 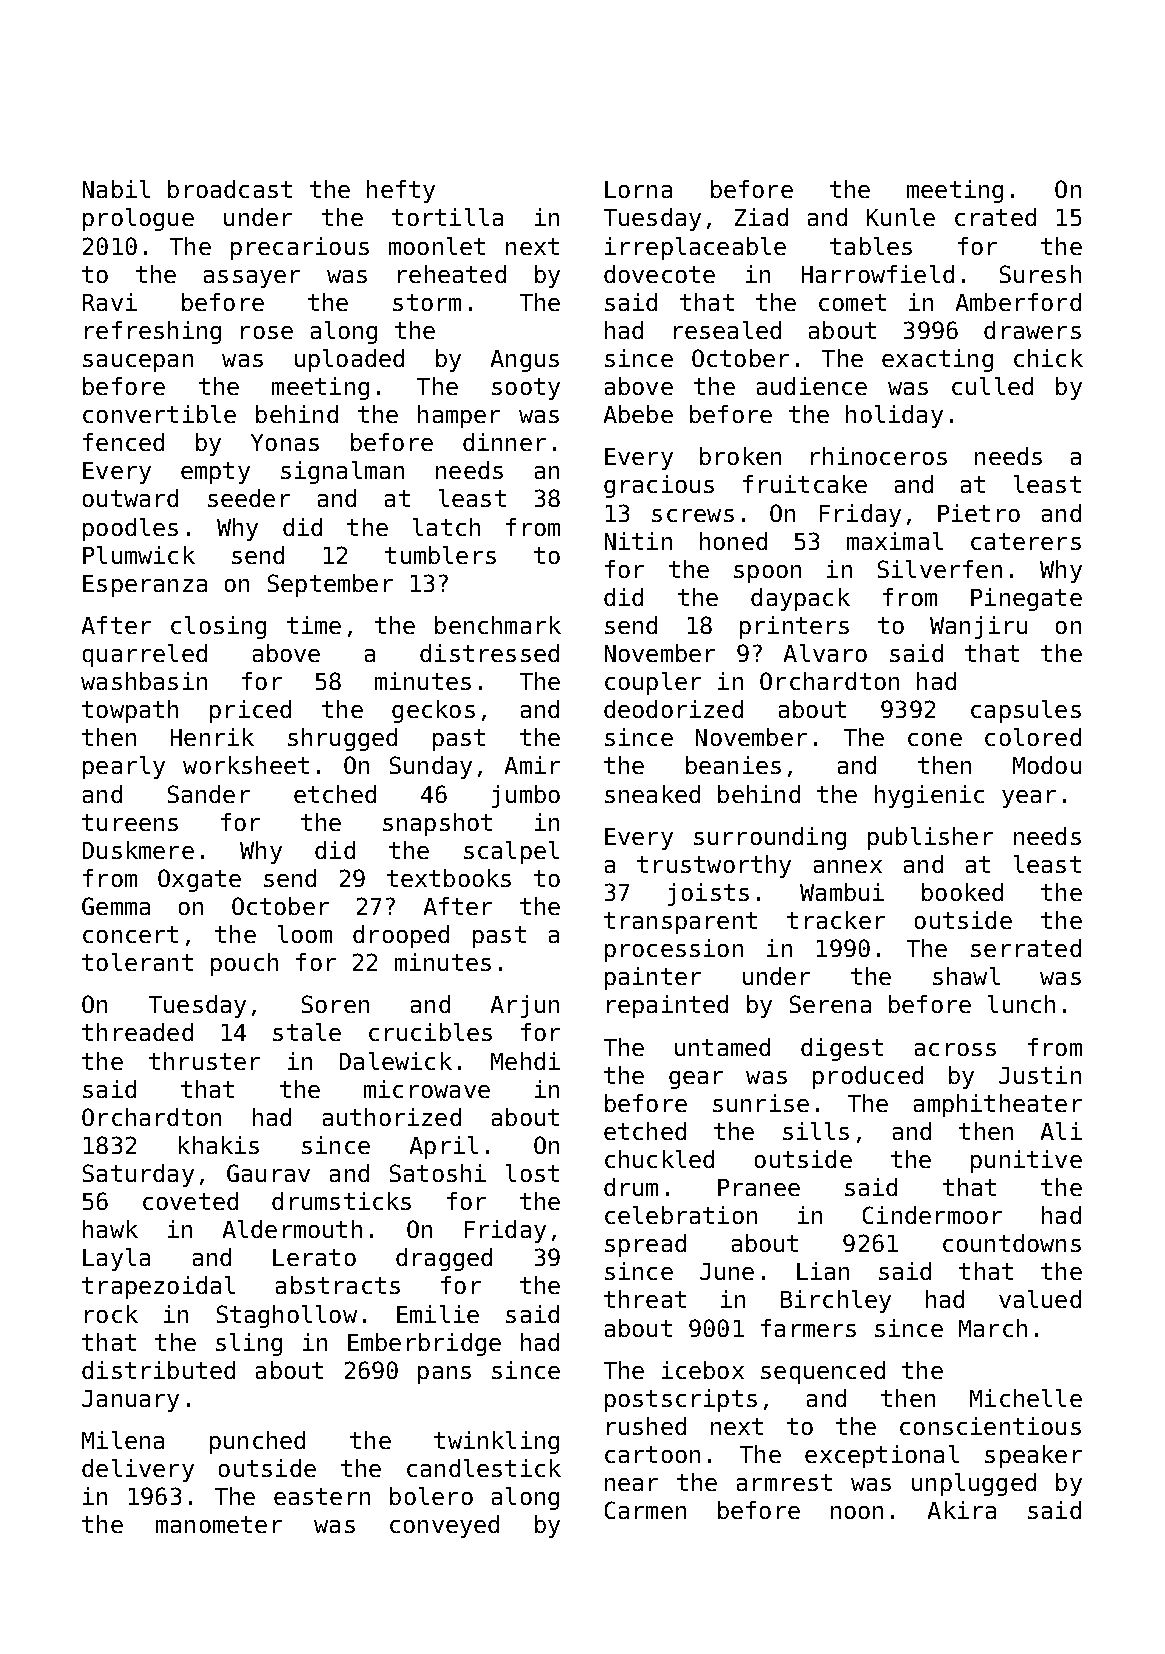 I want to click on broadcast, so click(x=230, y=189).
